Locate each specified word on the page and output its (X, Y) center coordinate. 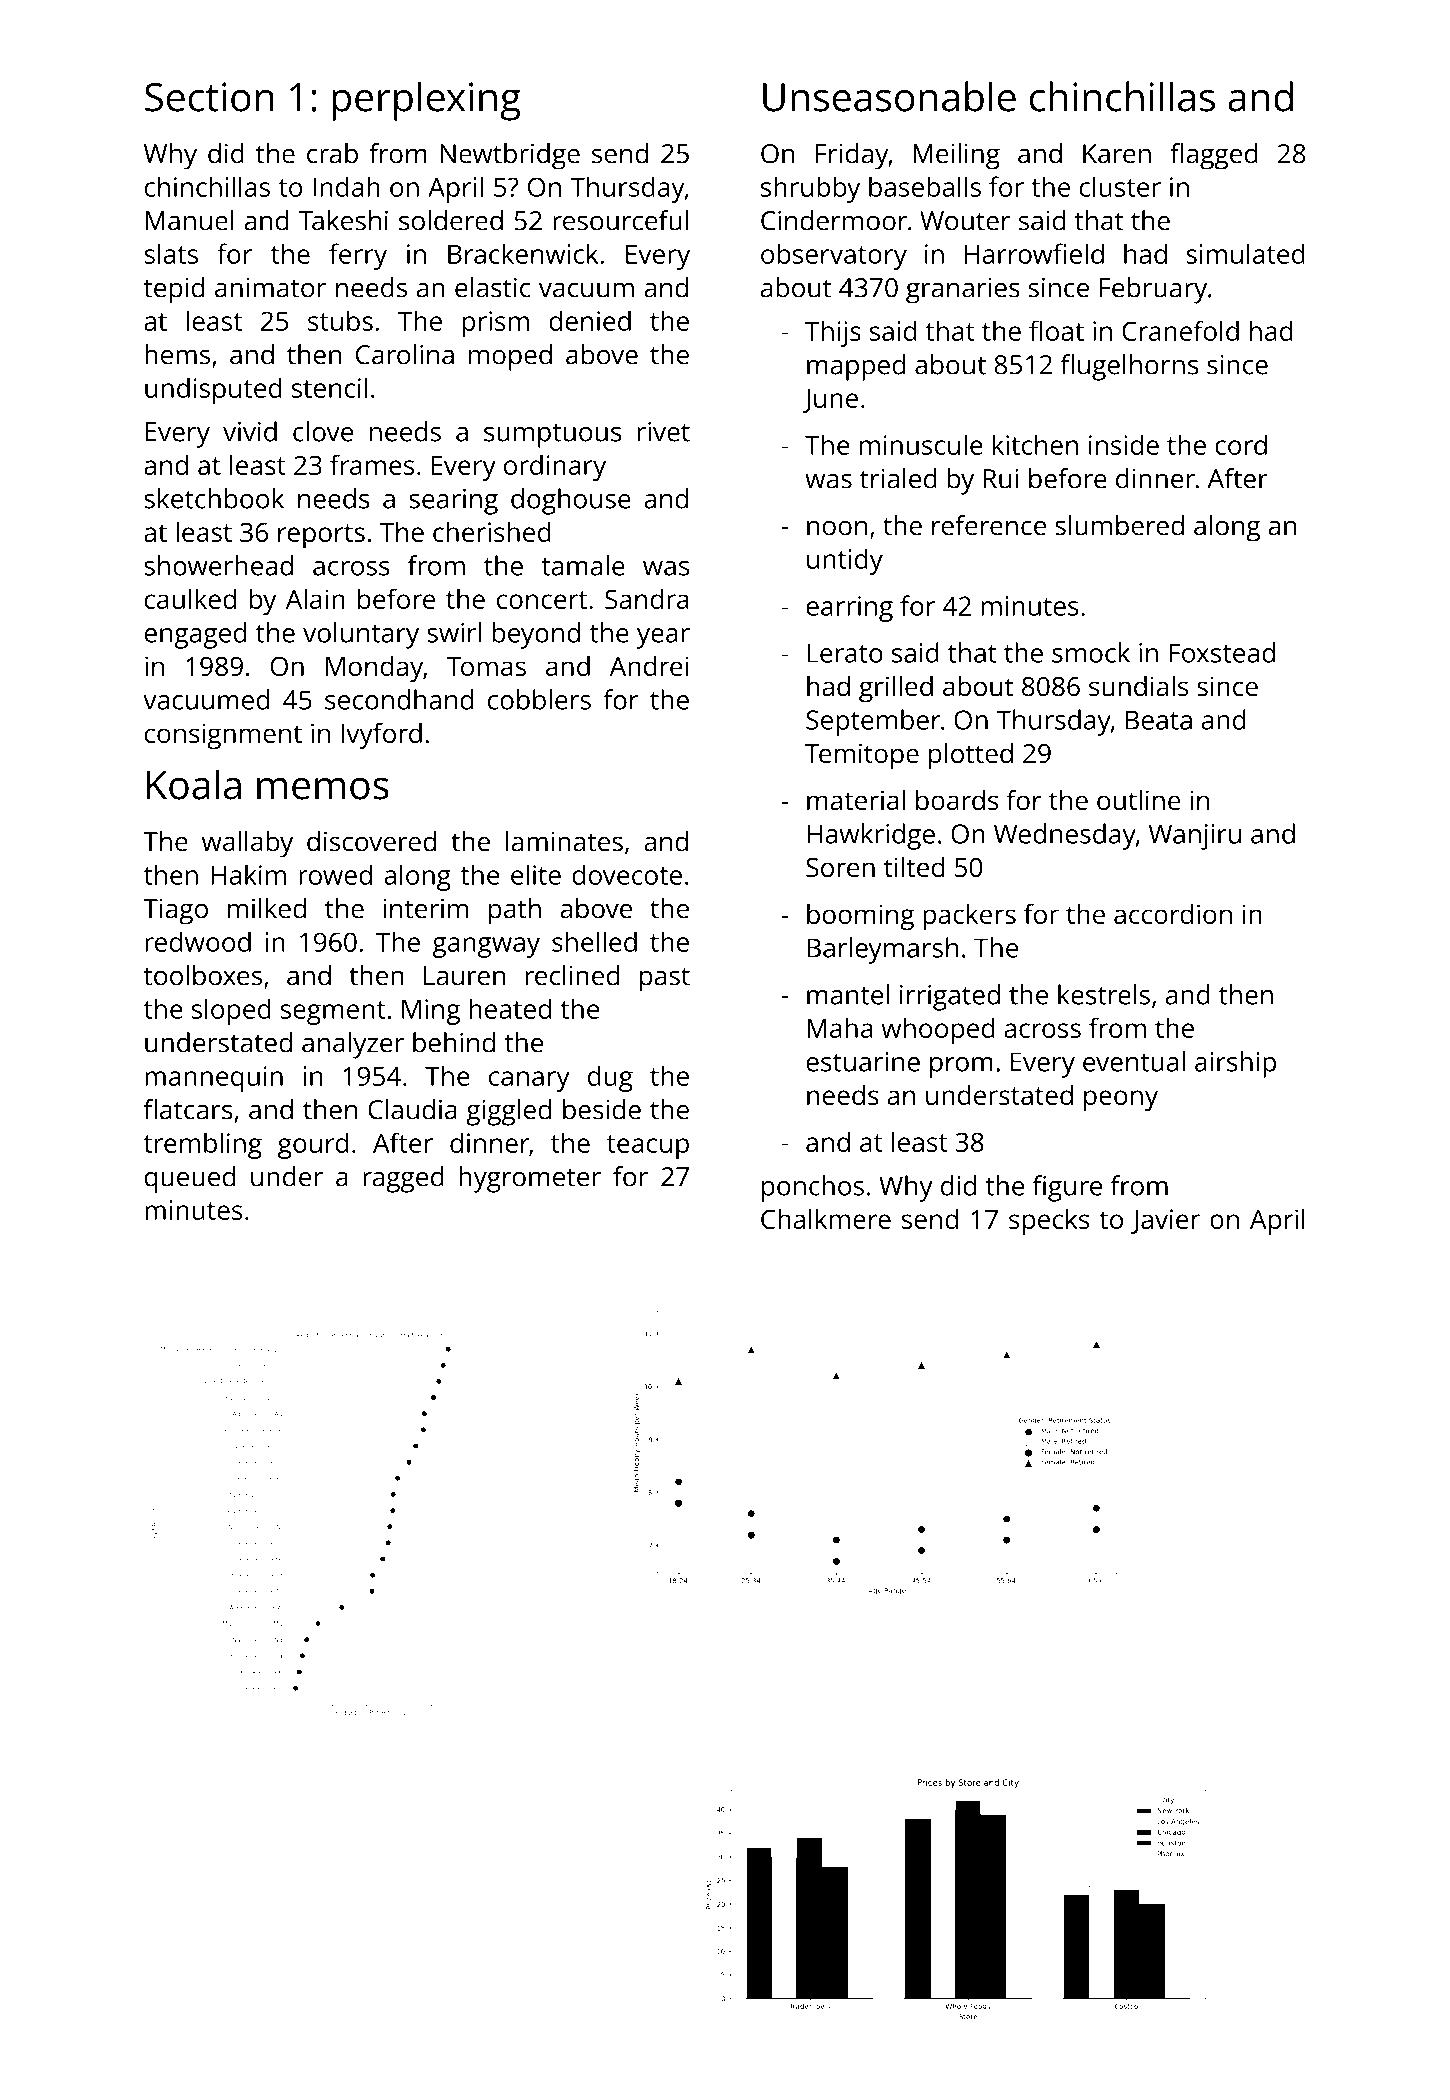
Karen (1117, 154)
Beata (1159, 720)
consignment (223, 736)
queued (190, 1179)
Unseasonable (889, 96)
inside (1124, 444)
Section (209, 97)
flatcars (188, 1109)
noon (837, 528)
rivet (663, 432)
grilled (896, 689)
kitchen (1035, 444)
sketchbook (214, 498)
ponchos (813, 1188)
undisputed (213, 390)
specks (1049, 1222)
